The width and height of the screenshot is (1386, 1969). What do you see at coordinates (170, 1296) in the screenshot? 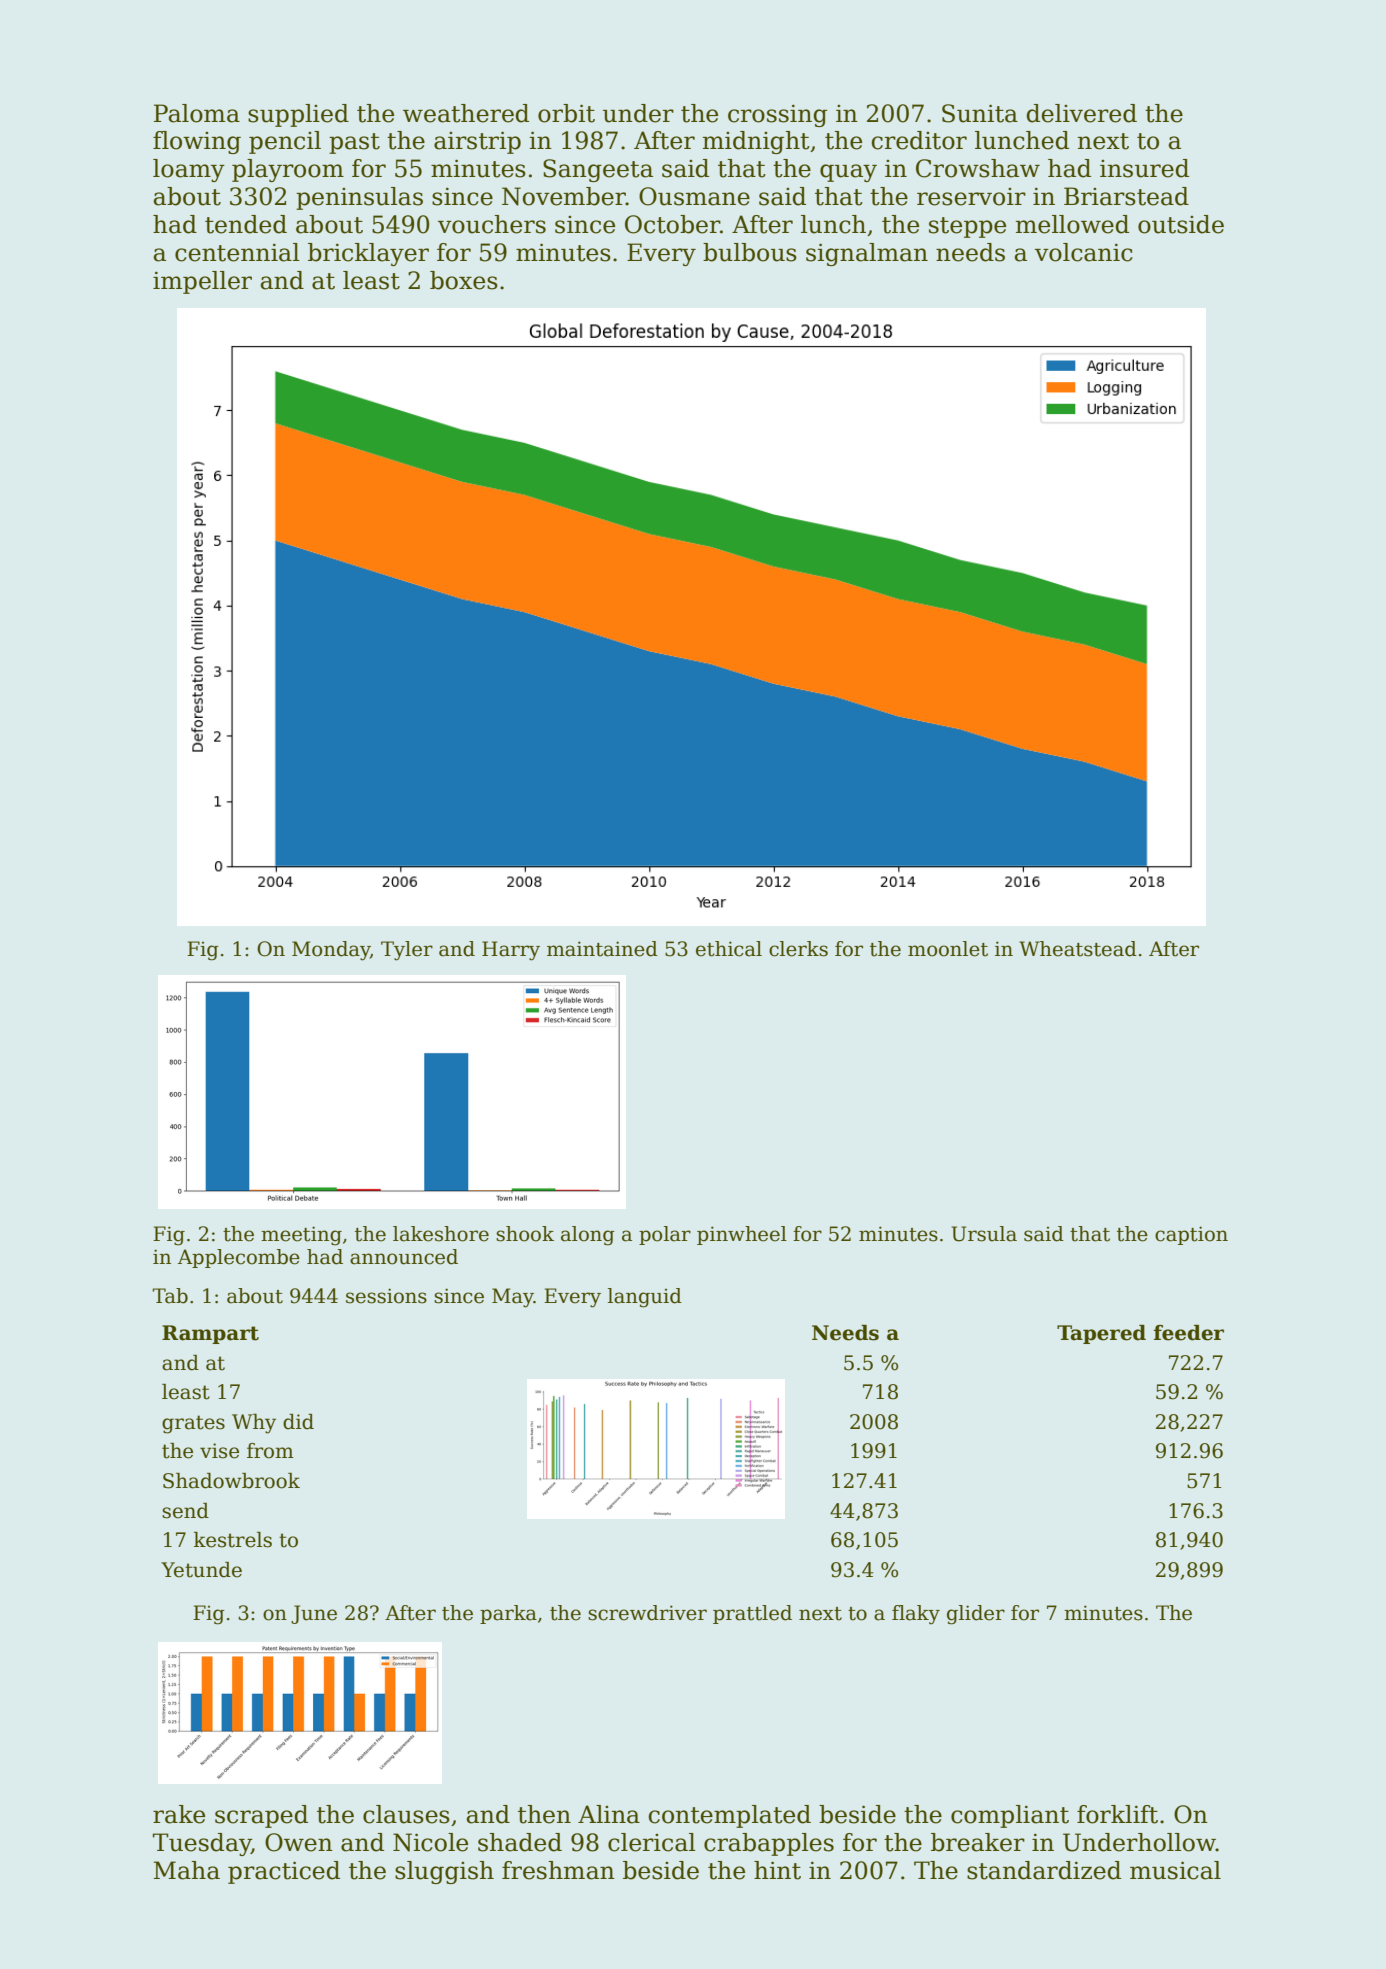
I see `Tab` at bounding box center [170, 1296].
